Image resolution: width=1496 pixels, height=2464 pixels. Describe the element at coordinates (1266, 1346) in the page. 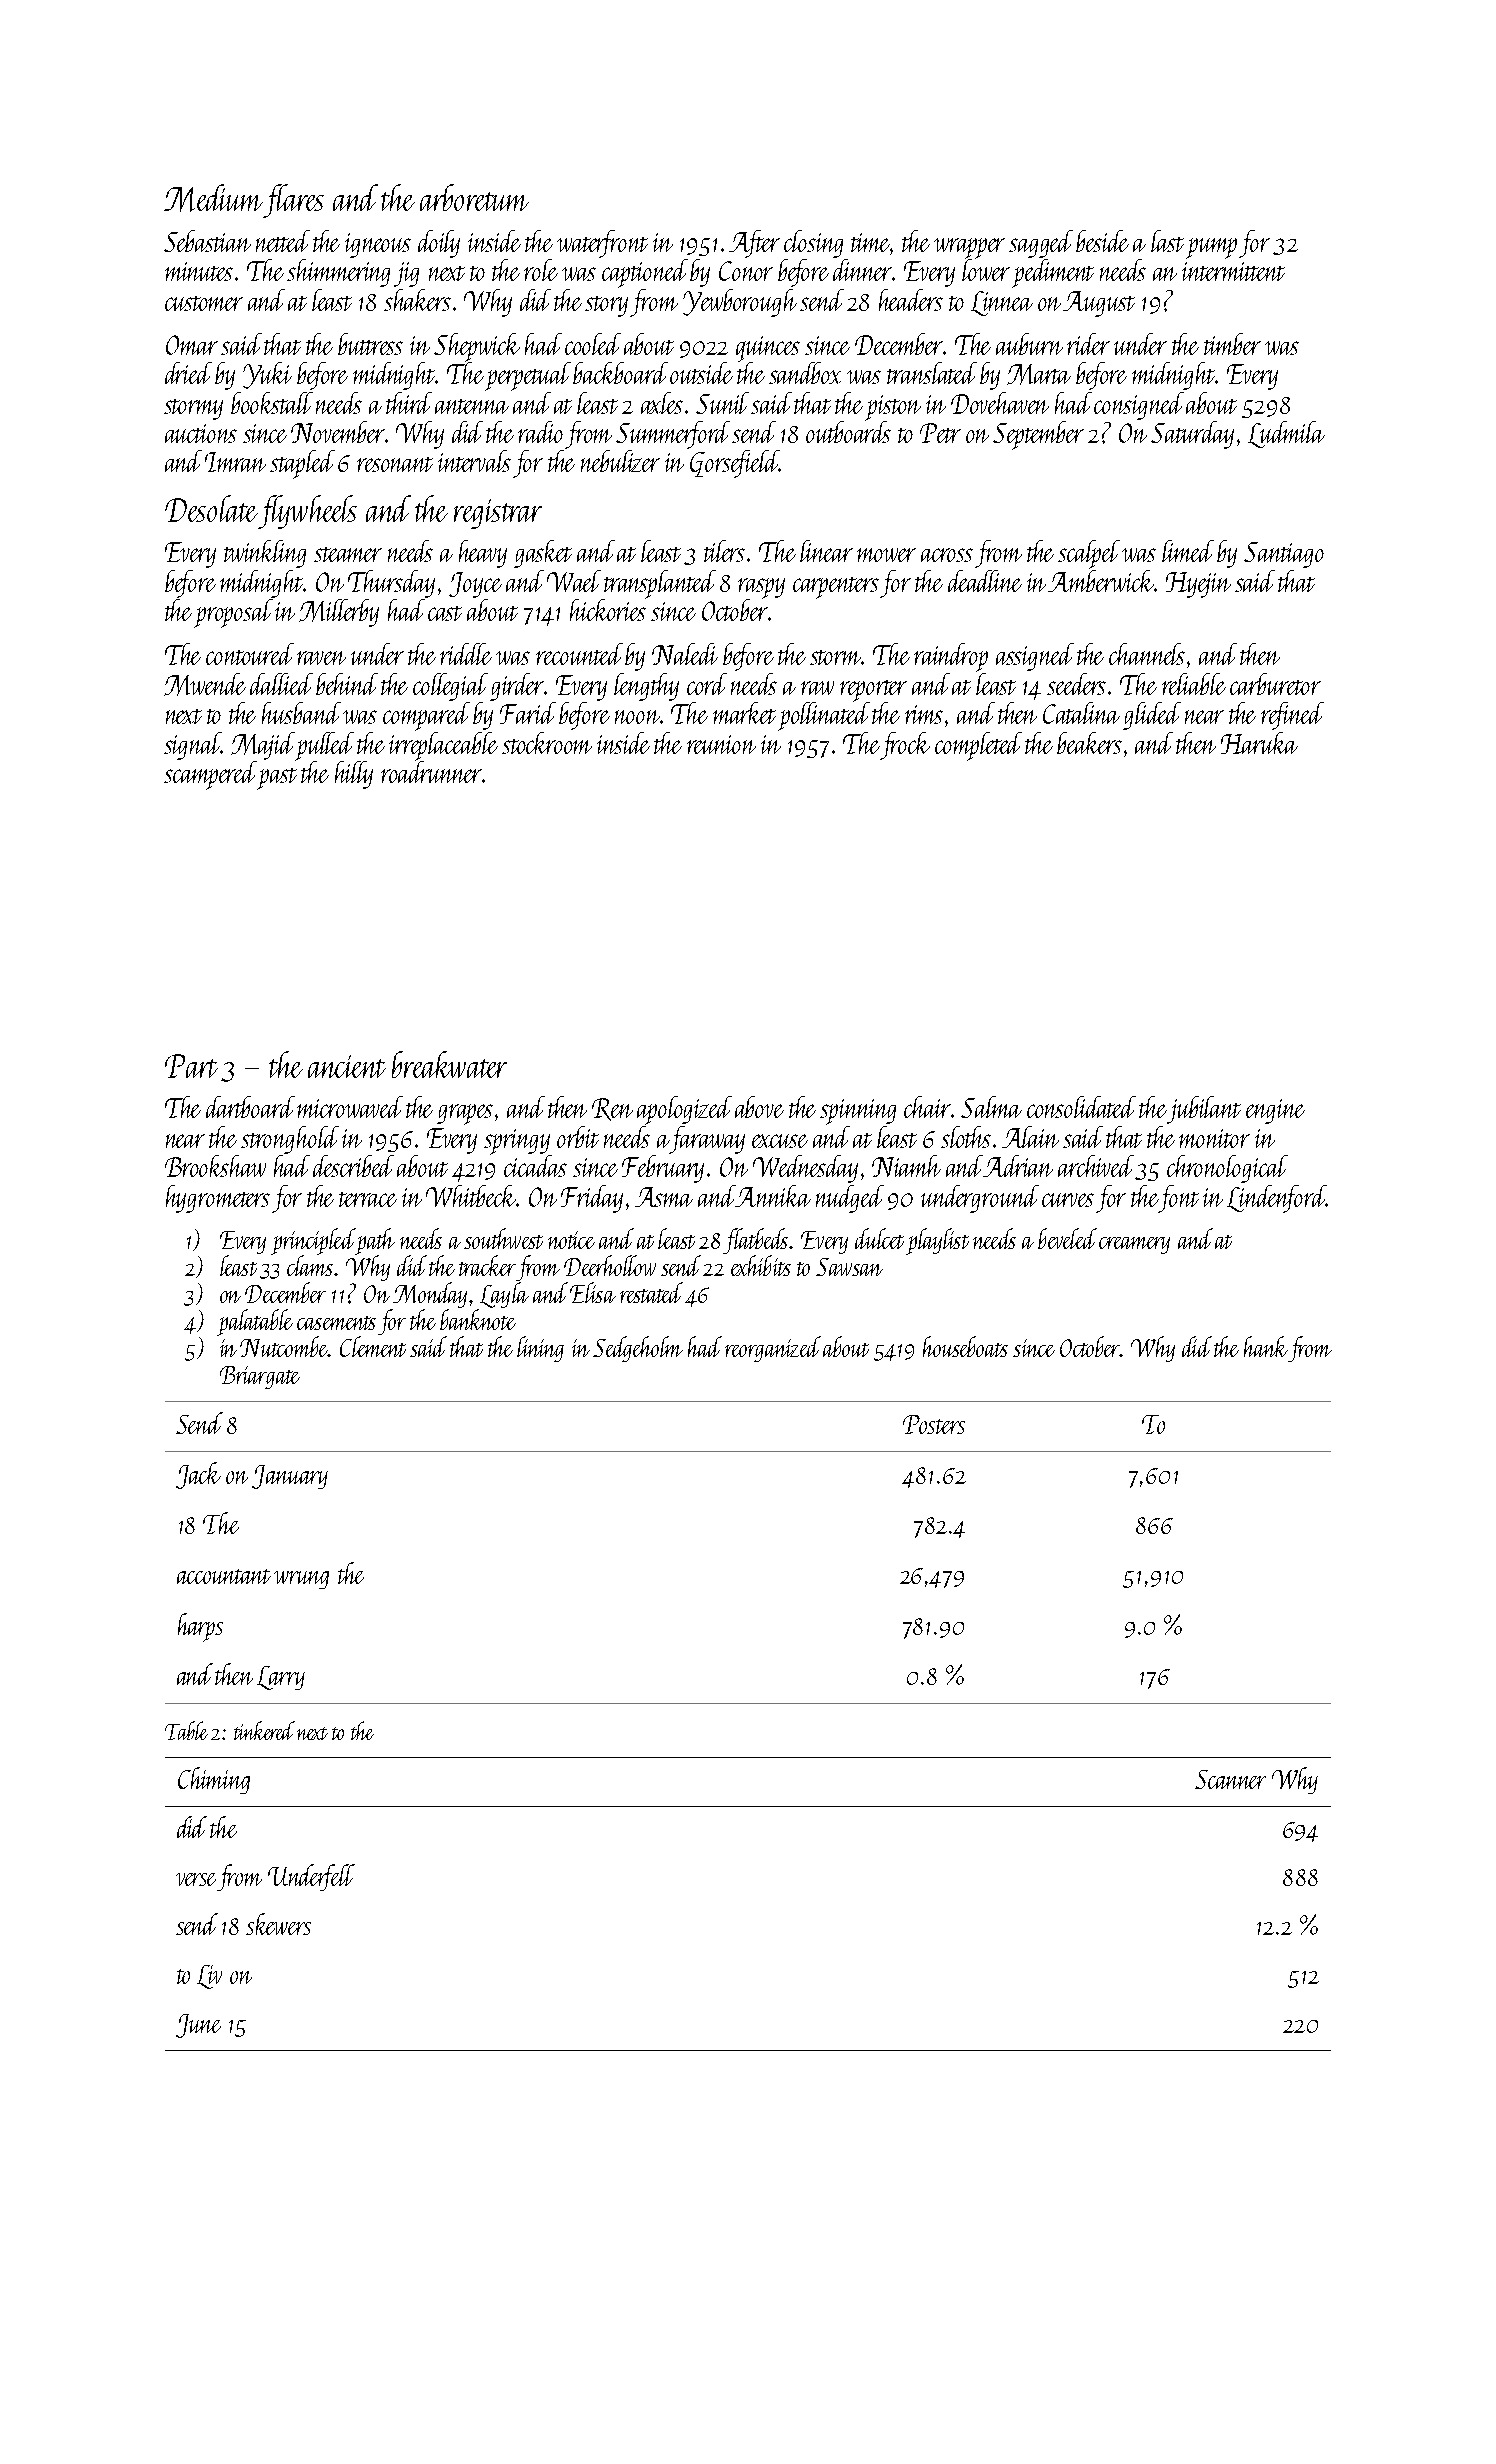

I see `hank` at that location.
